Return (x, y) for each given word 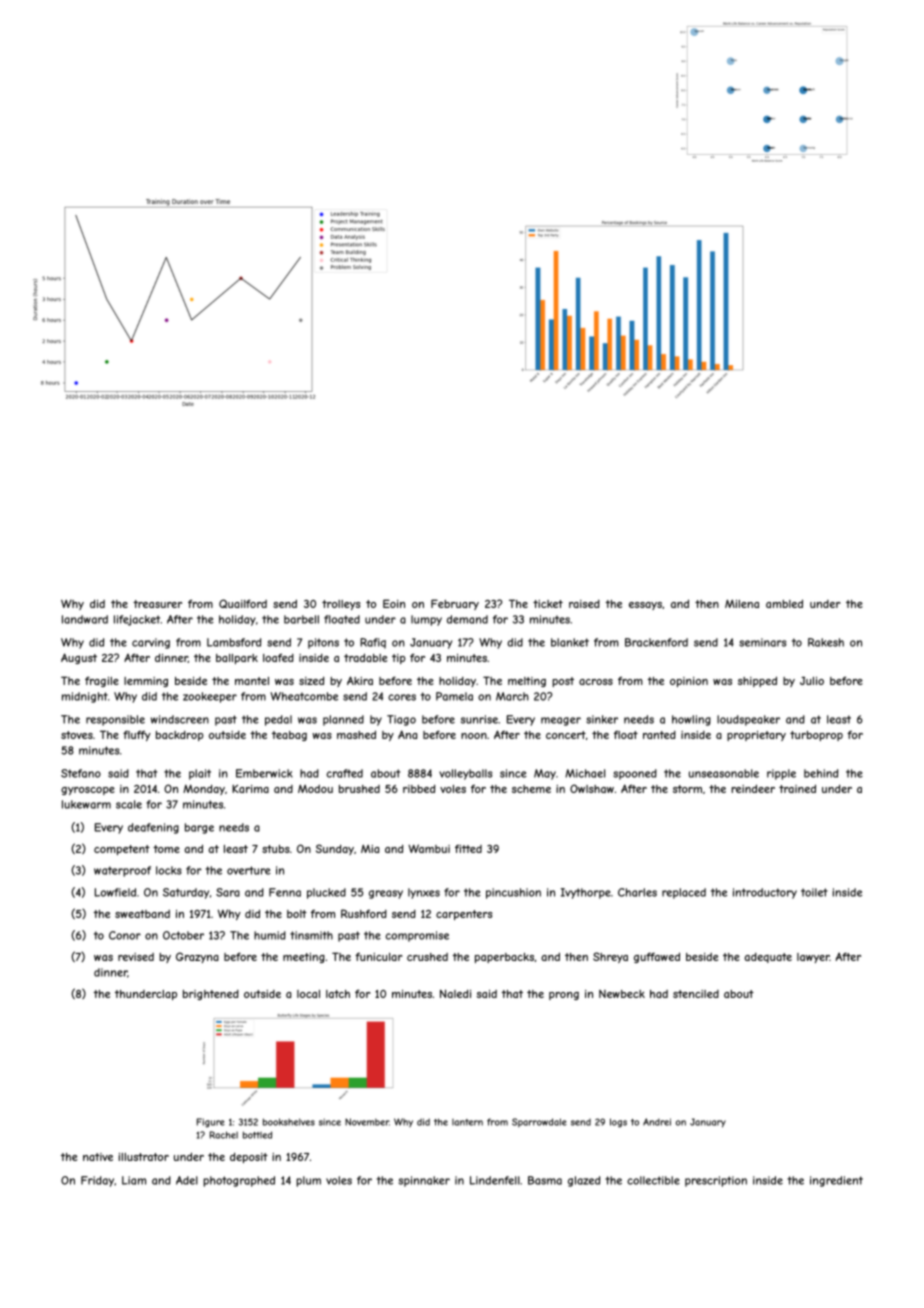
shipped (757, 681)
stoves (77, 735)
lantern (467, 1122)
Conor (125, 935)
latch (338, 994)
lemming (146, 682)
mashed (356, 734)
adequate (768, 958)
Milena (742, 603)
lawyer (813, 958)
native (98, 1157)
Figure (211, 1123)
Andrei (657, 1122)
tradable (365, 657)
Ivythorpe (586, 893)
